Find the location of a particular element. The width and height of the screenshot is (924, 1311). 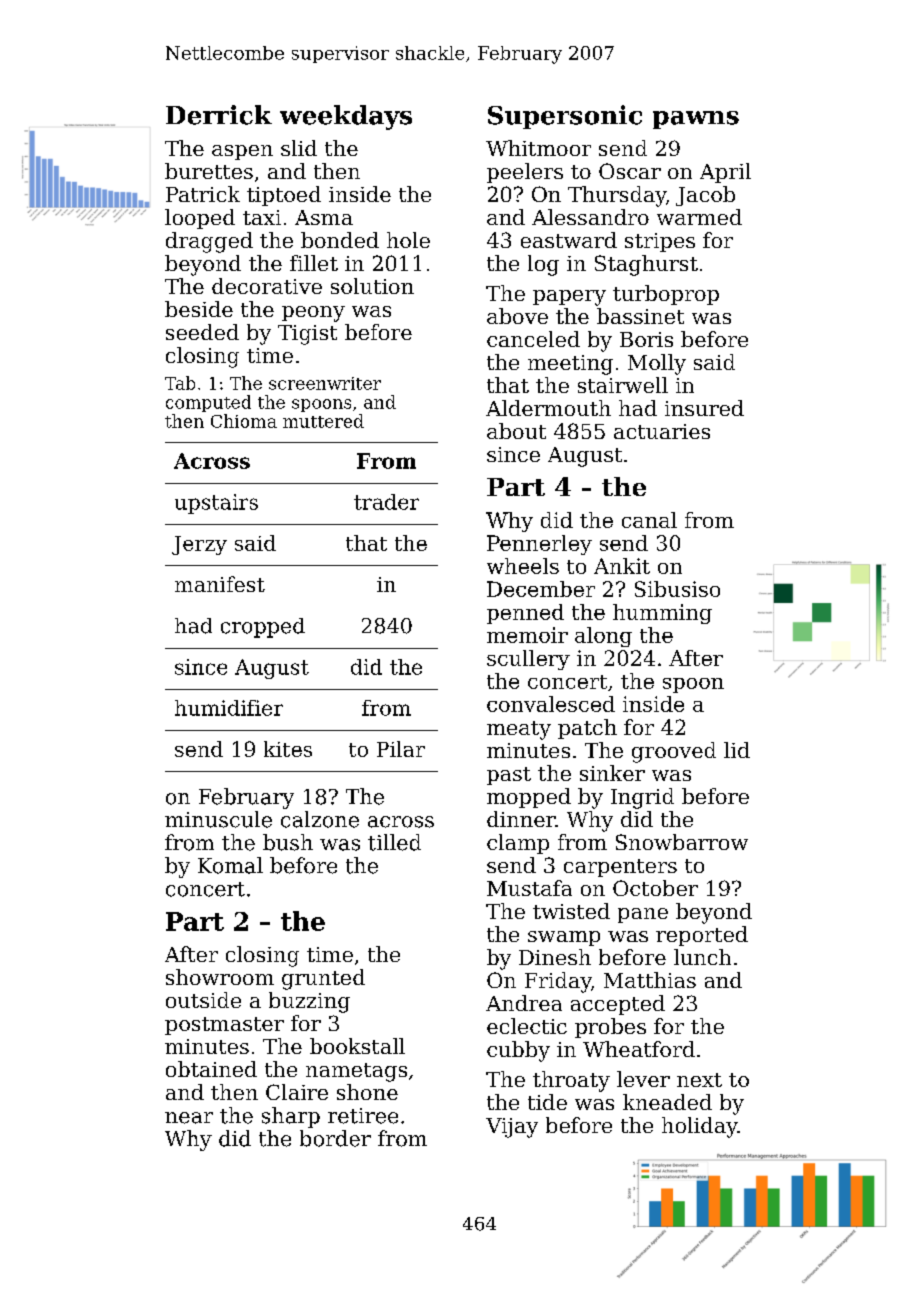

cropped is located at coordinates (263, 628).
